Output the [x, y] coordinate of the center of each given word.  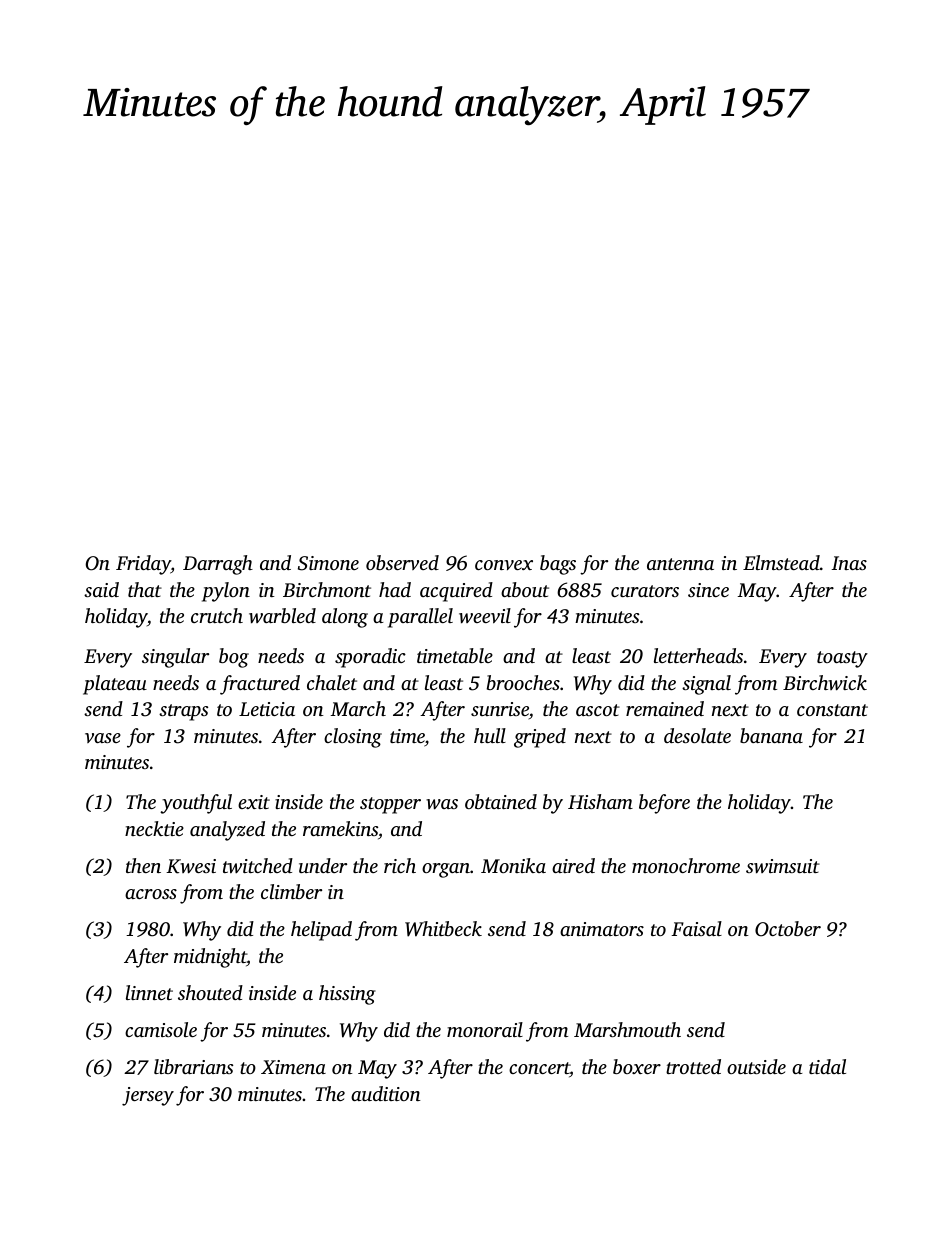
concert [539, 1069]
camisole [161, 1029]
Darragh [218, 565]
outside [756, 1066]
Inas [849, 563]
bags [558, 565]
